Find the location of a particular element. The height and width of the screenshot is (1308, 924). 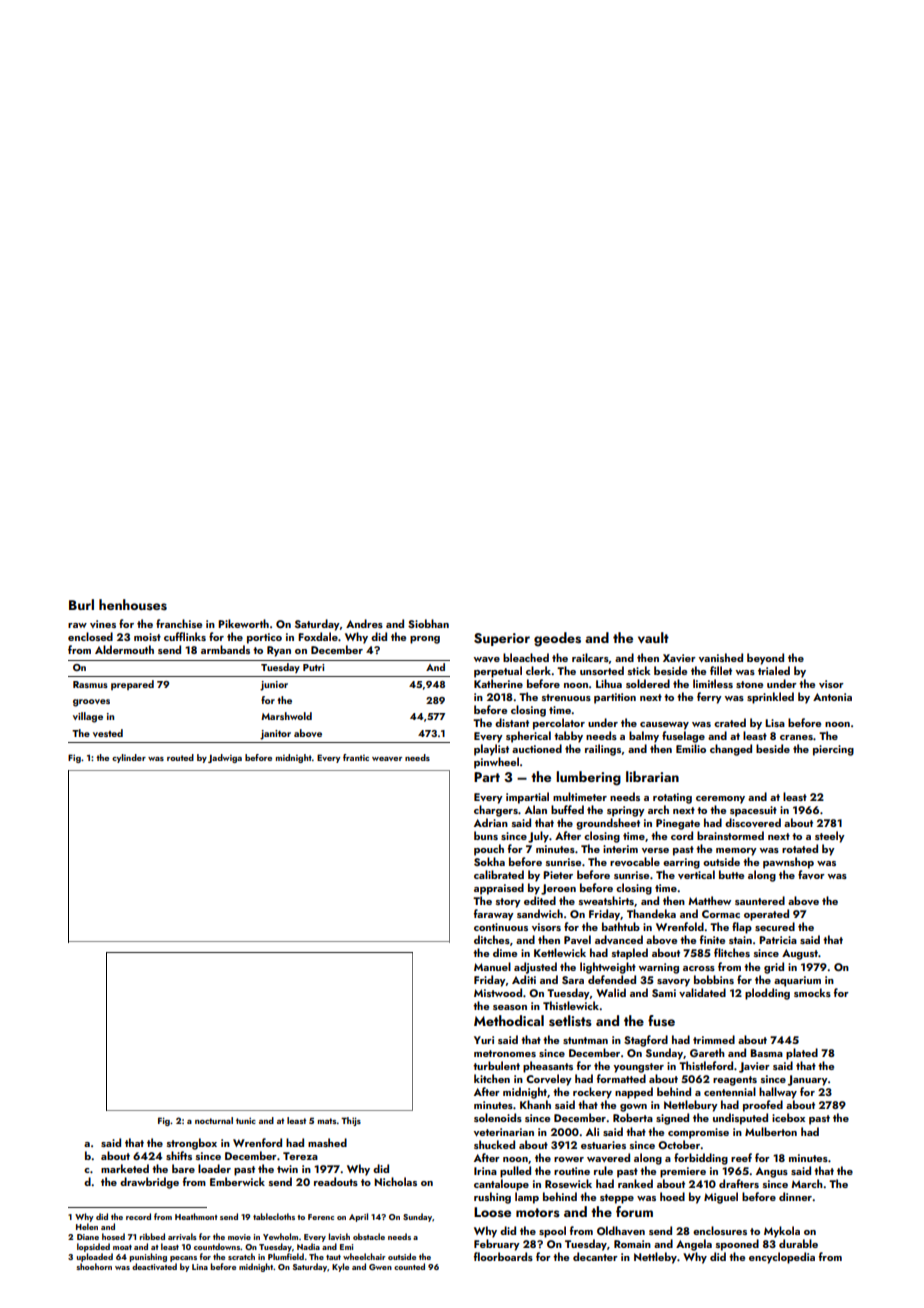

vault is located at coordinates (653, 638).
